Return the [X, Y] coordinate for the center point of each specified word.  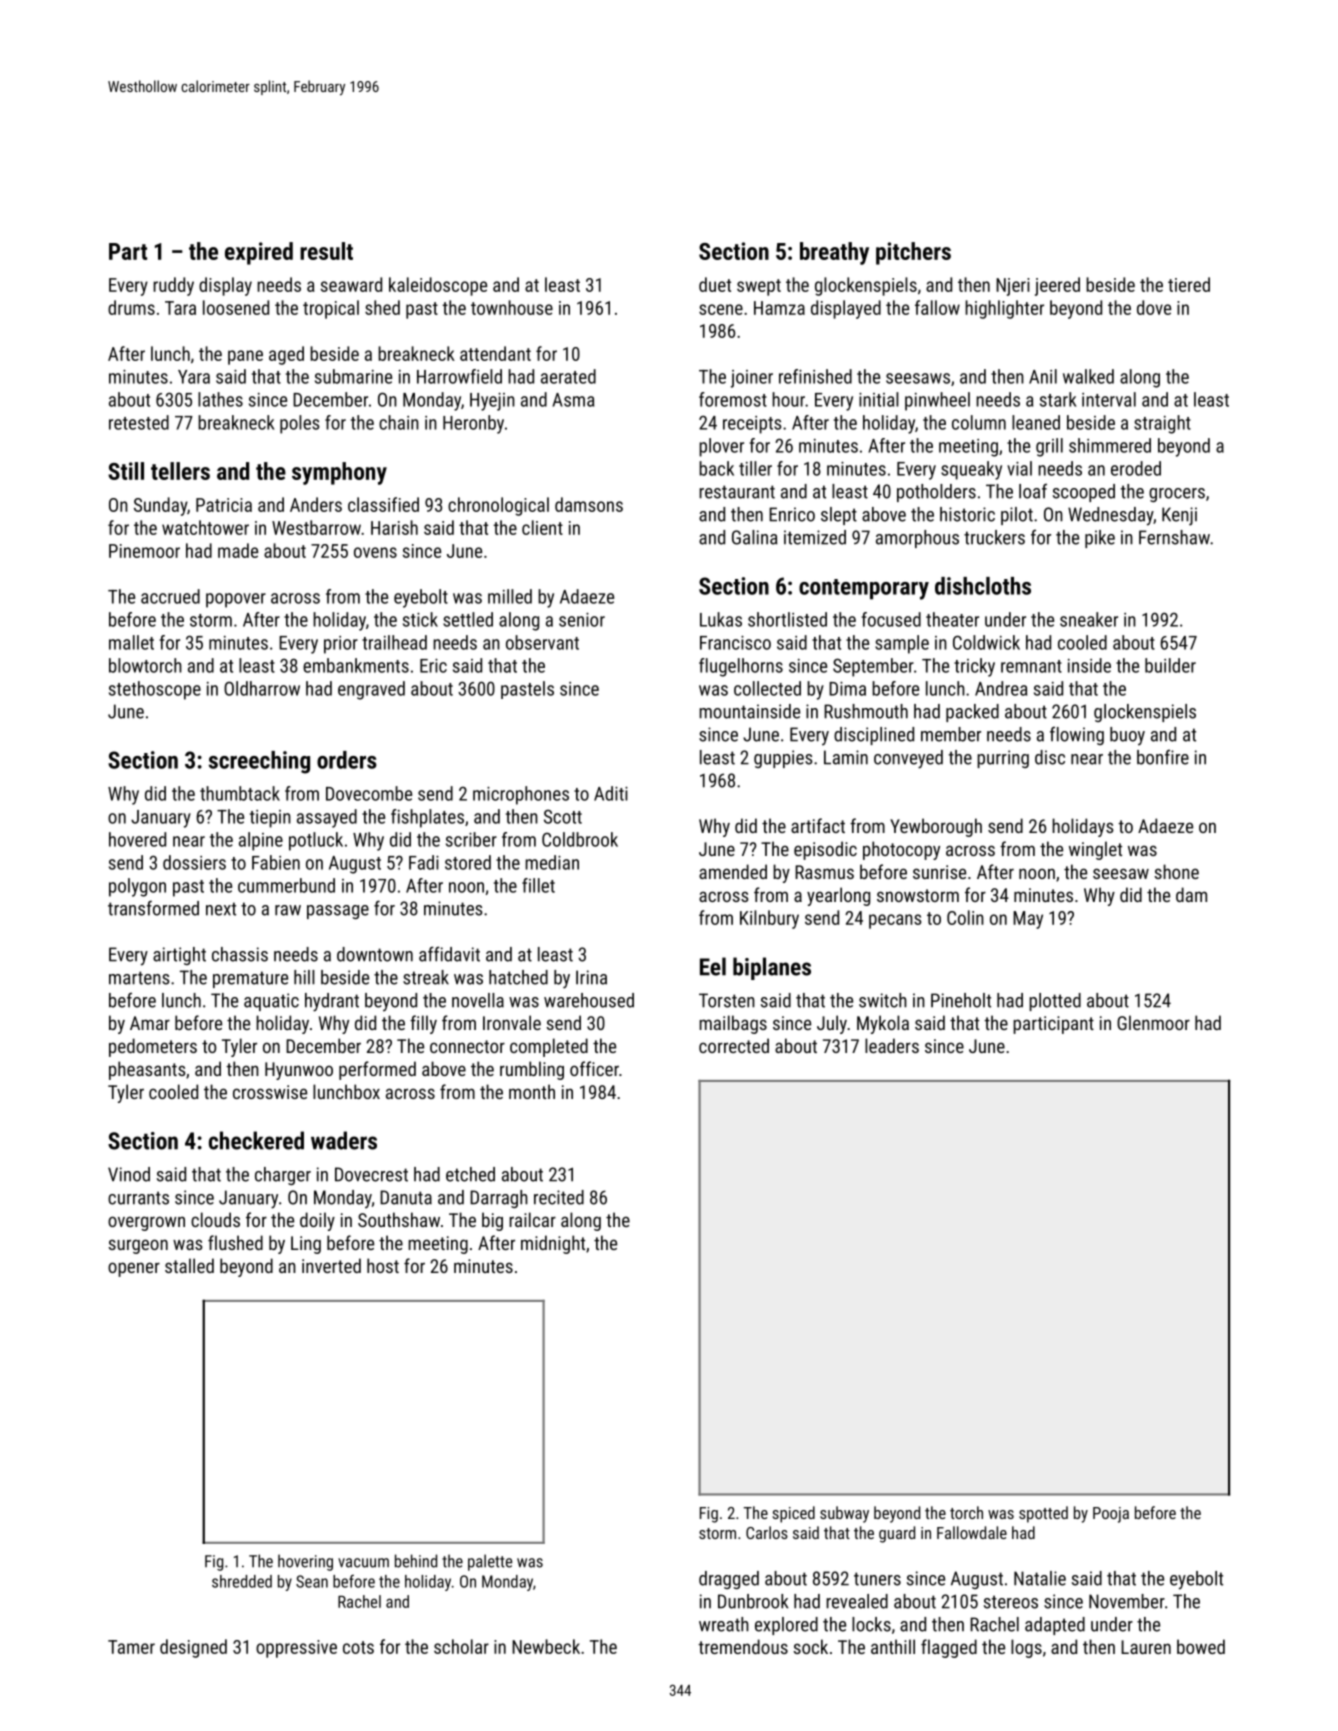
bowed [1201, 1646]
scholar [461, 1646]
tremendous [743, 1646]
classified [383, 504]
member [951, 734]
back [716, 468]
